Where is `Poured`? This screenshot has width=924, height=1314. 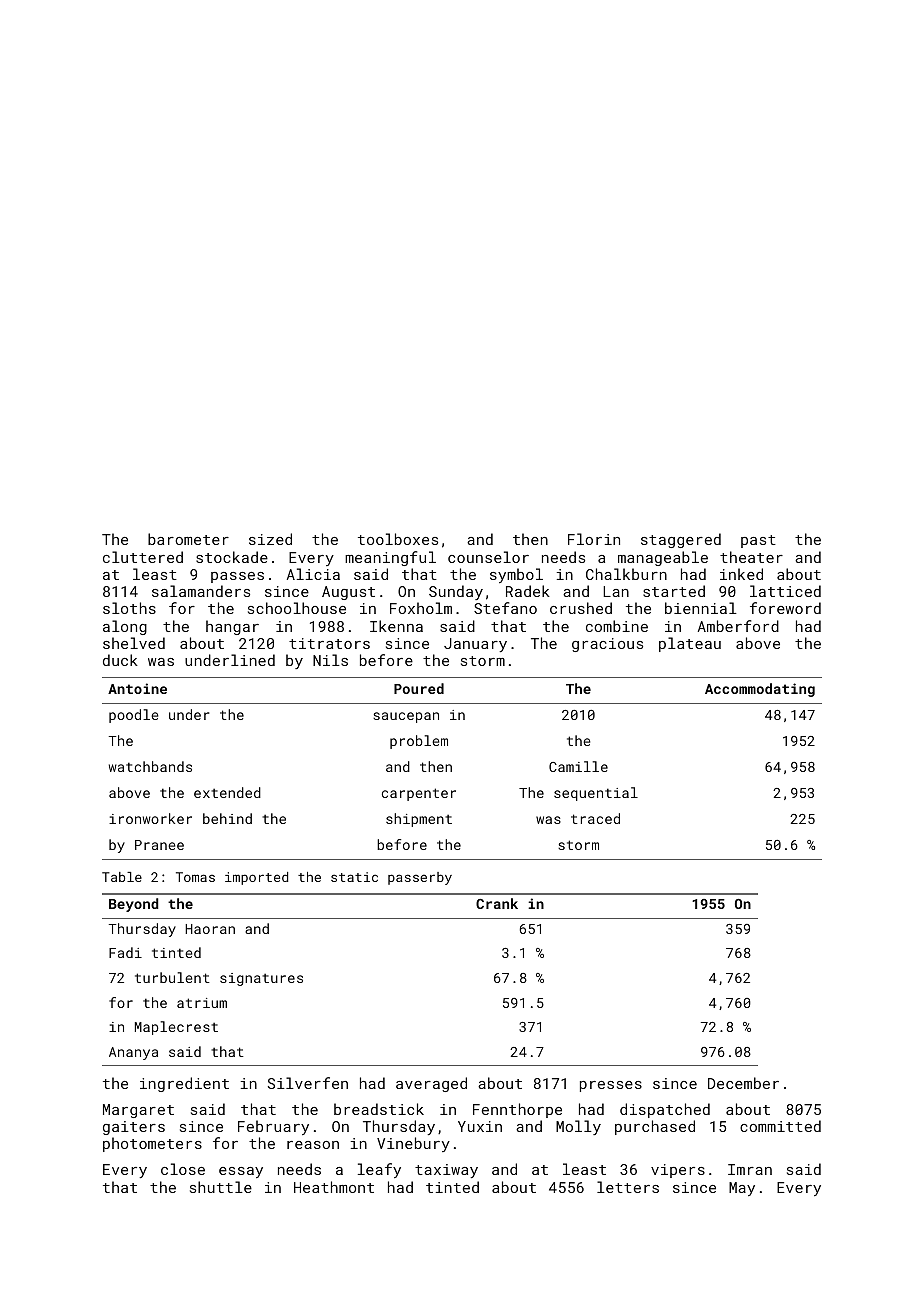 Poured is located at coordinates (419, 688).
